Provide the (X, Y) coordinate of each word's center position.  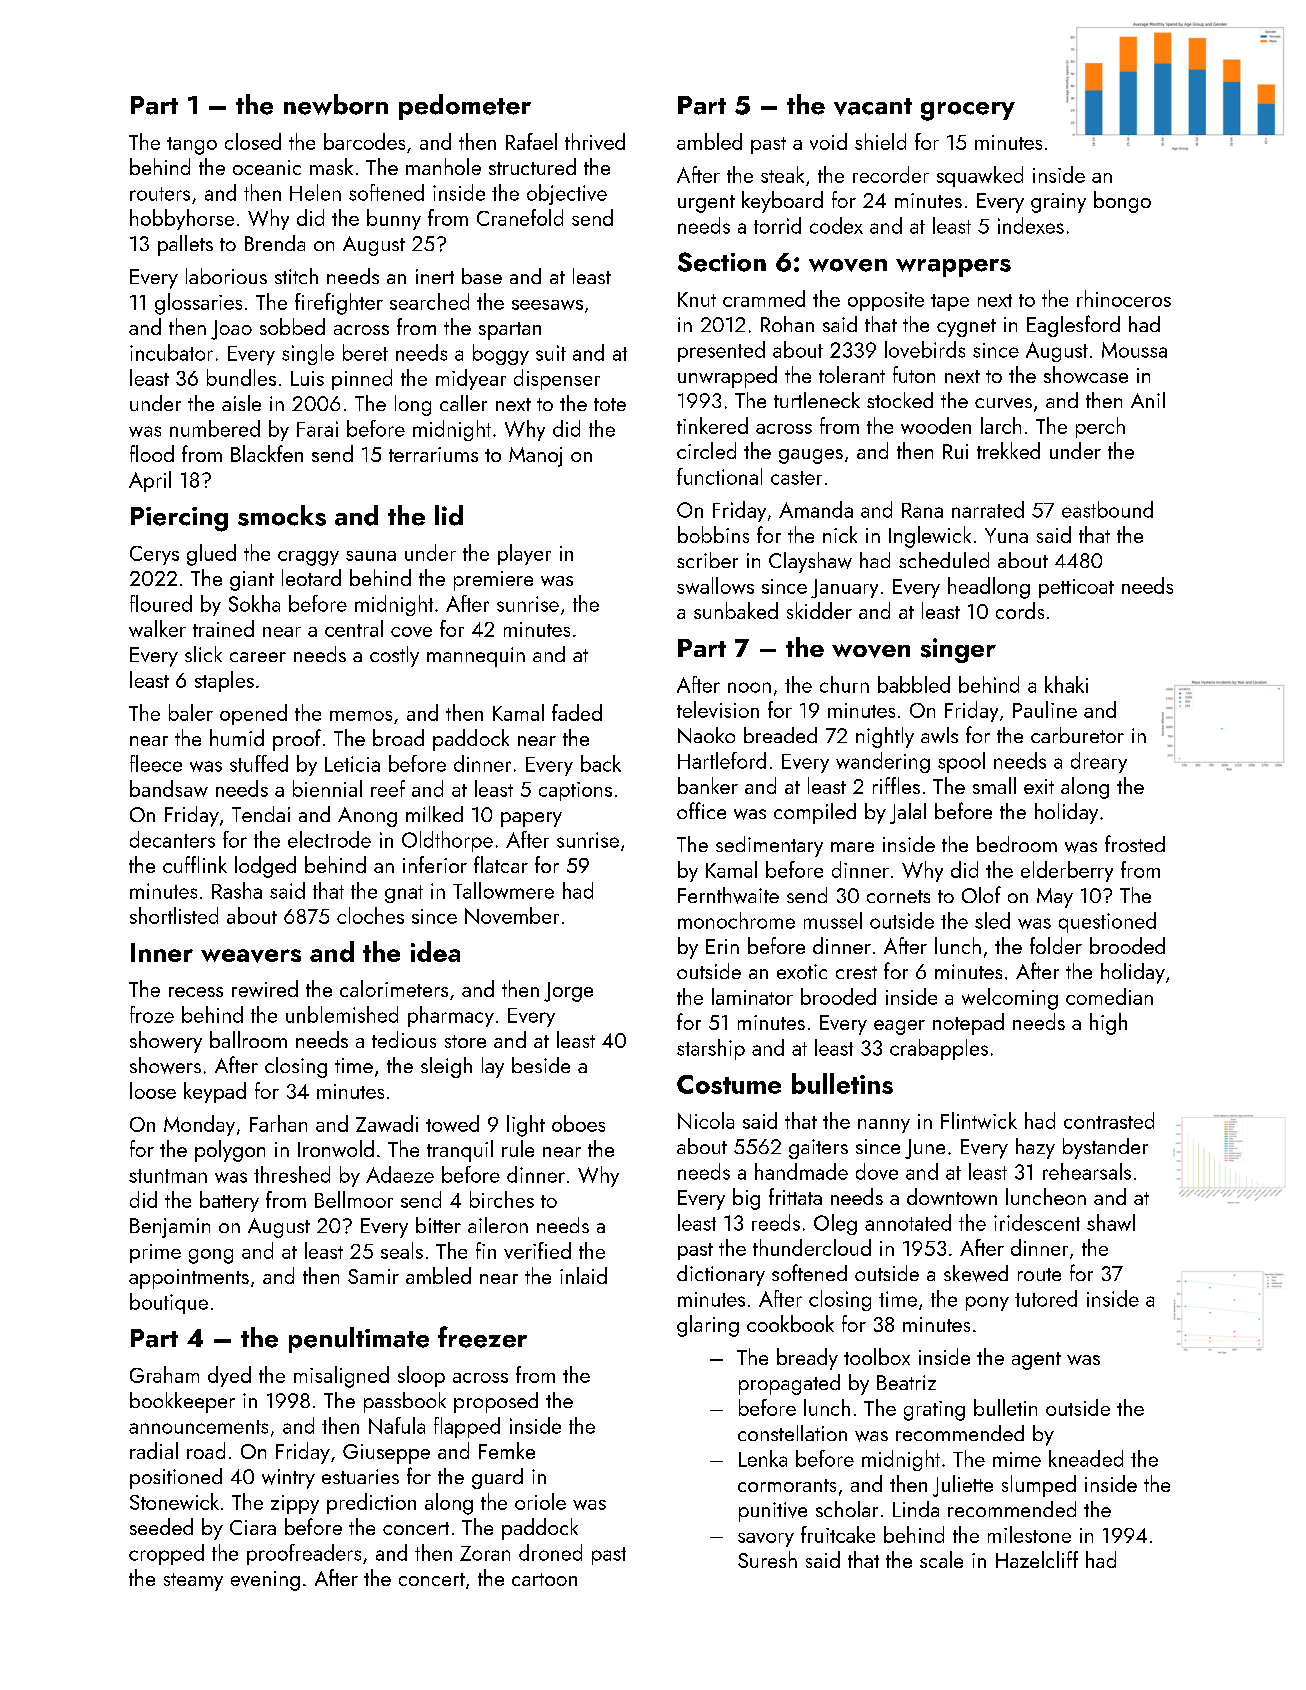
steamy (193, 1582)
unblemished (342, 1014)
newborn (336, 104)
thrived (595, 141)
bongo (1122, 202)
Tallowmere (503, 890)
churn (844, 684)
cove (411, 632)
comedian (1109, 996)
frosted (1135, 843)
